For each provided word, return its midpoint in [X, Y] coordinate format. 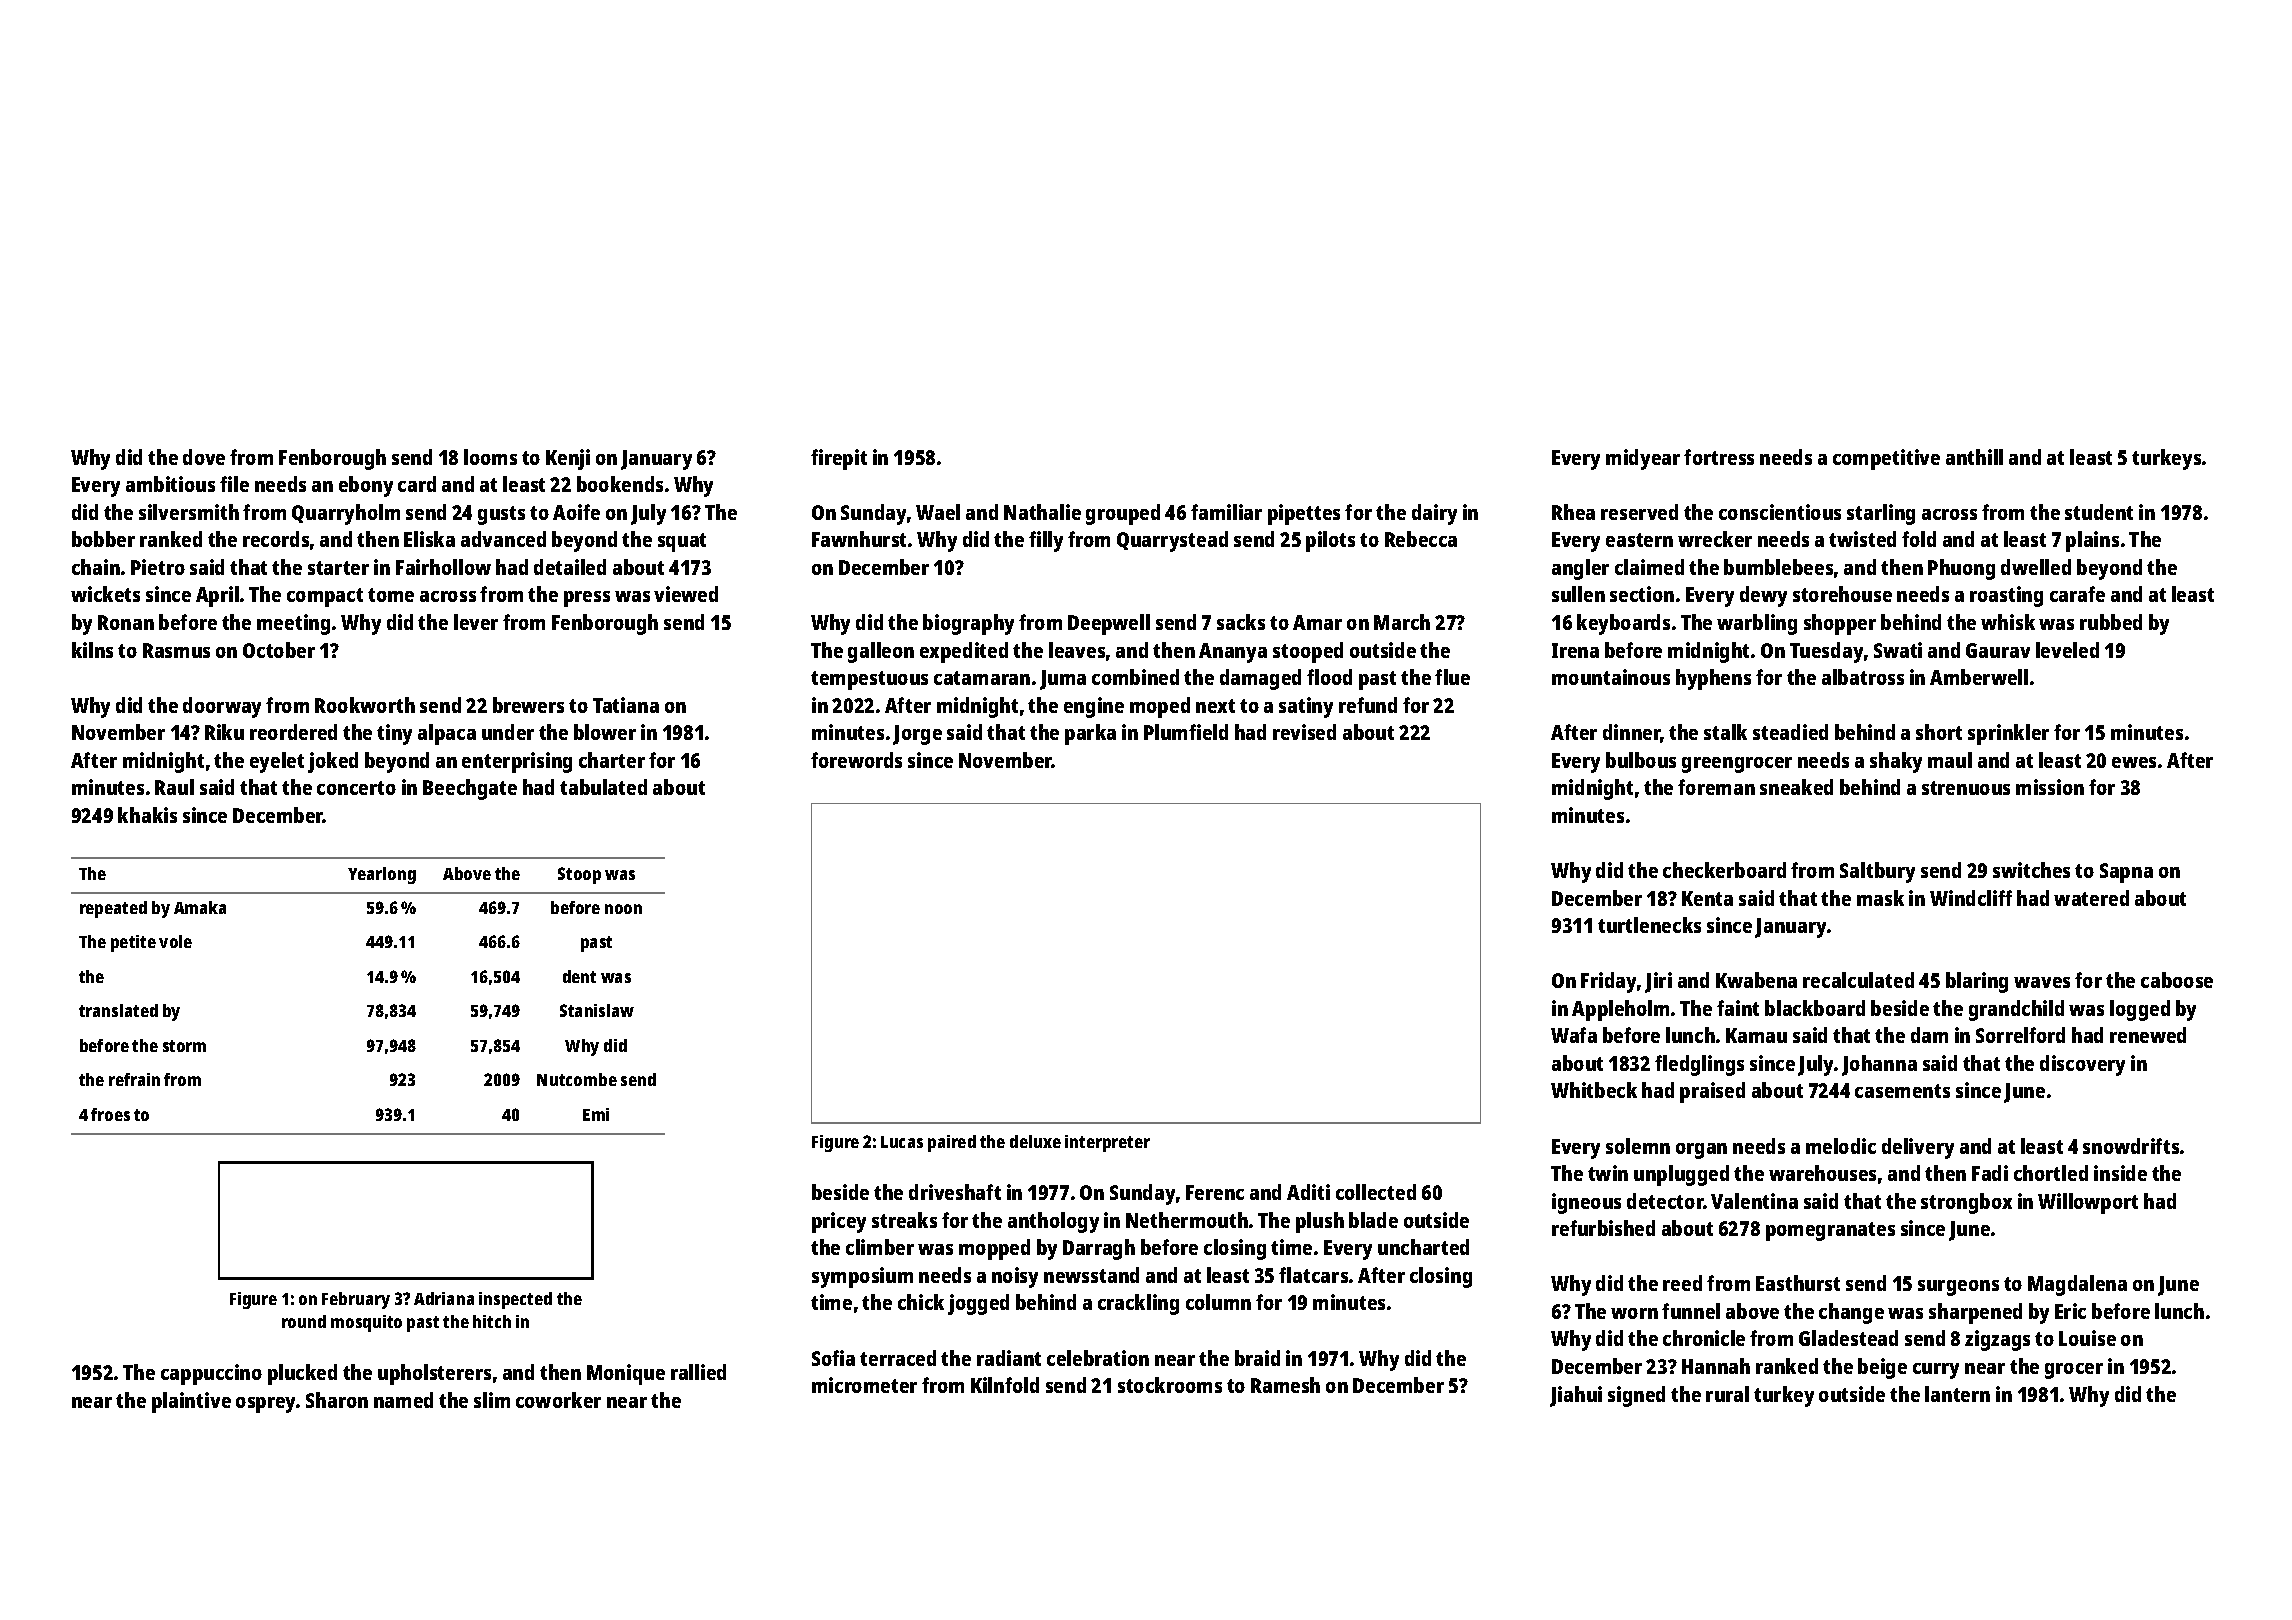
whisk [2008, 622]
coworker [558, 1400]
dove [204, 457]
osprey [266, 1405]
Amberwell [1979, 677]
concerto [356, 788]
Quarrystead [1172, 541]
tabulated [603, 787]
